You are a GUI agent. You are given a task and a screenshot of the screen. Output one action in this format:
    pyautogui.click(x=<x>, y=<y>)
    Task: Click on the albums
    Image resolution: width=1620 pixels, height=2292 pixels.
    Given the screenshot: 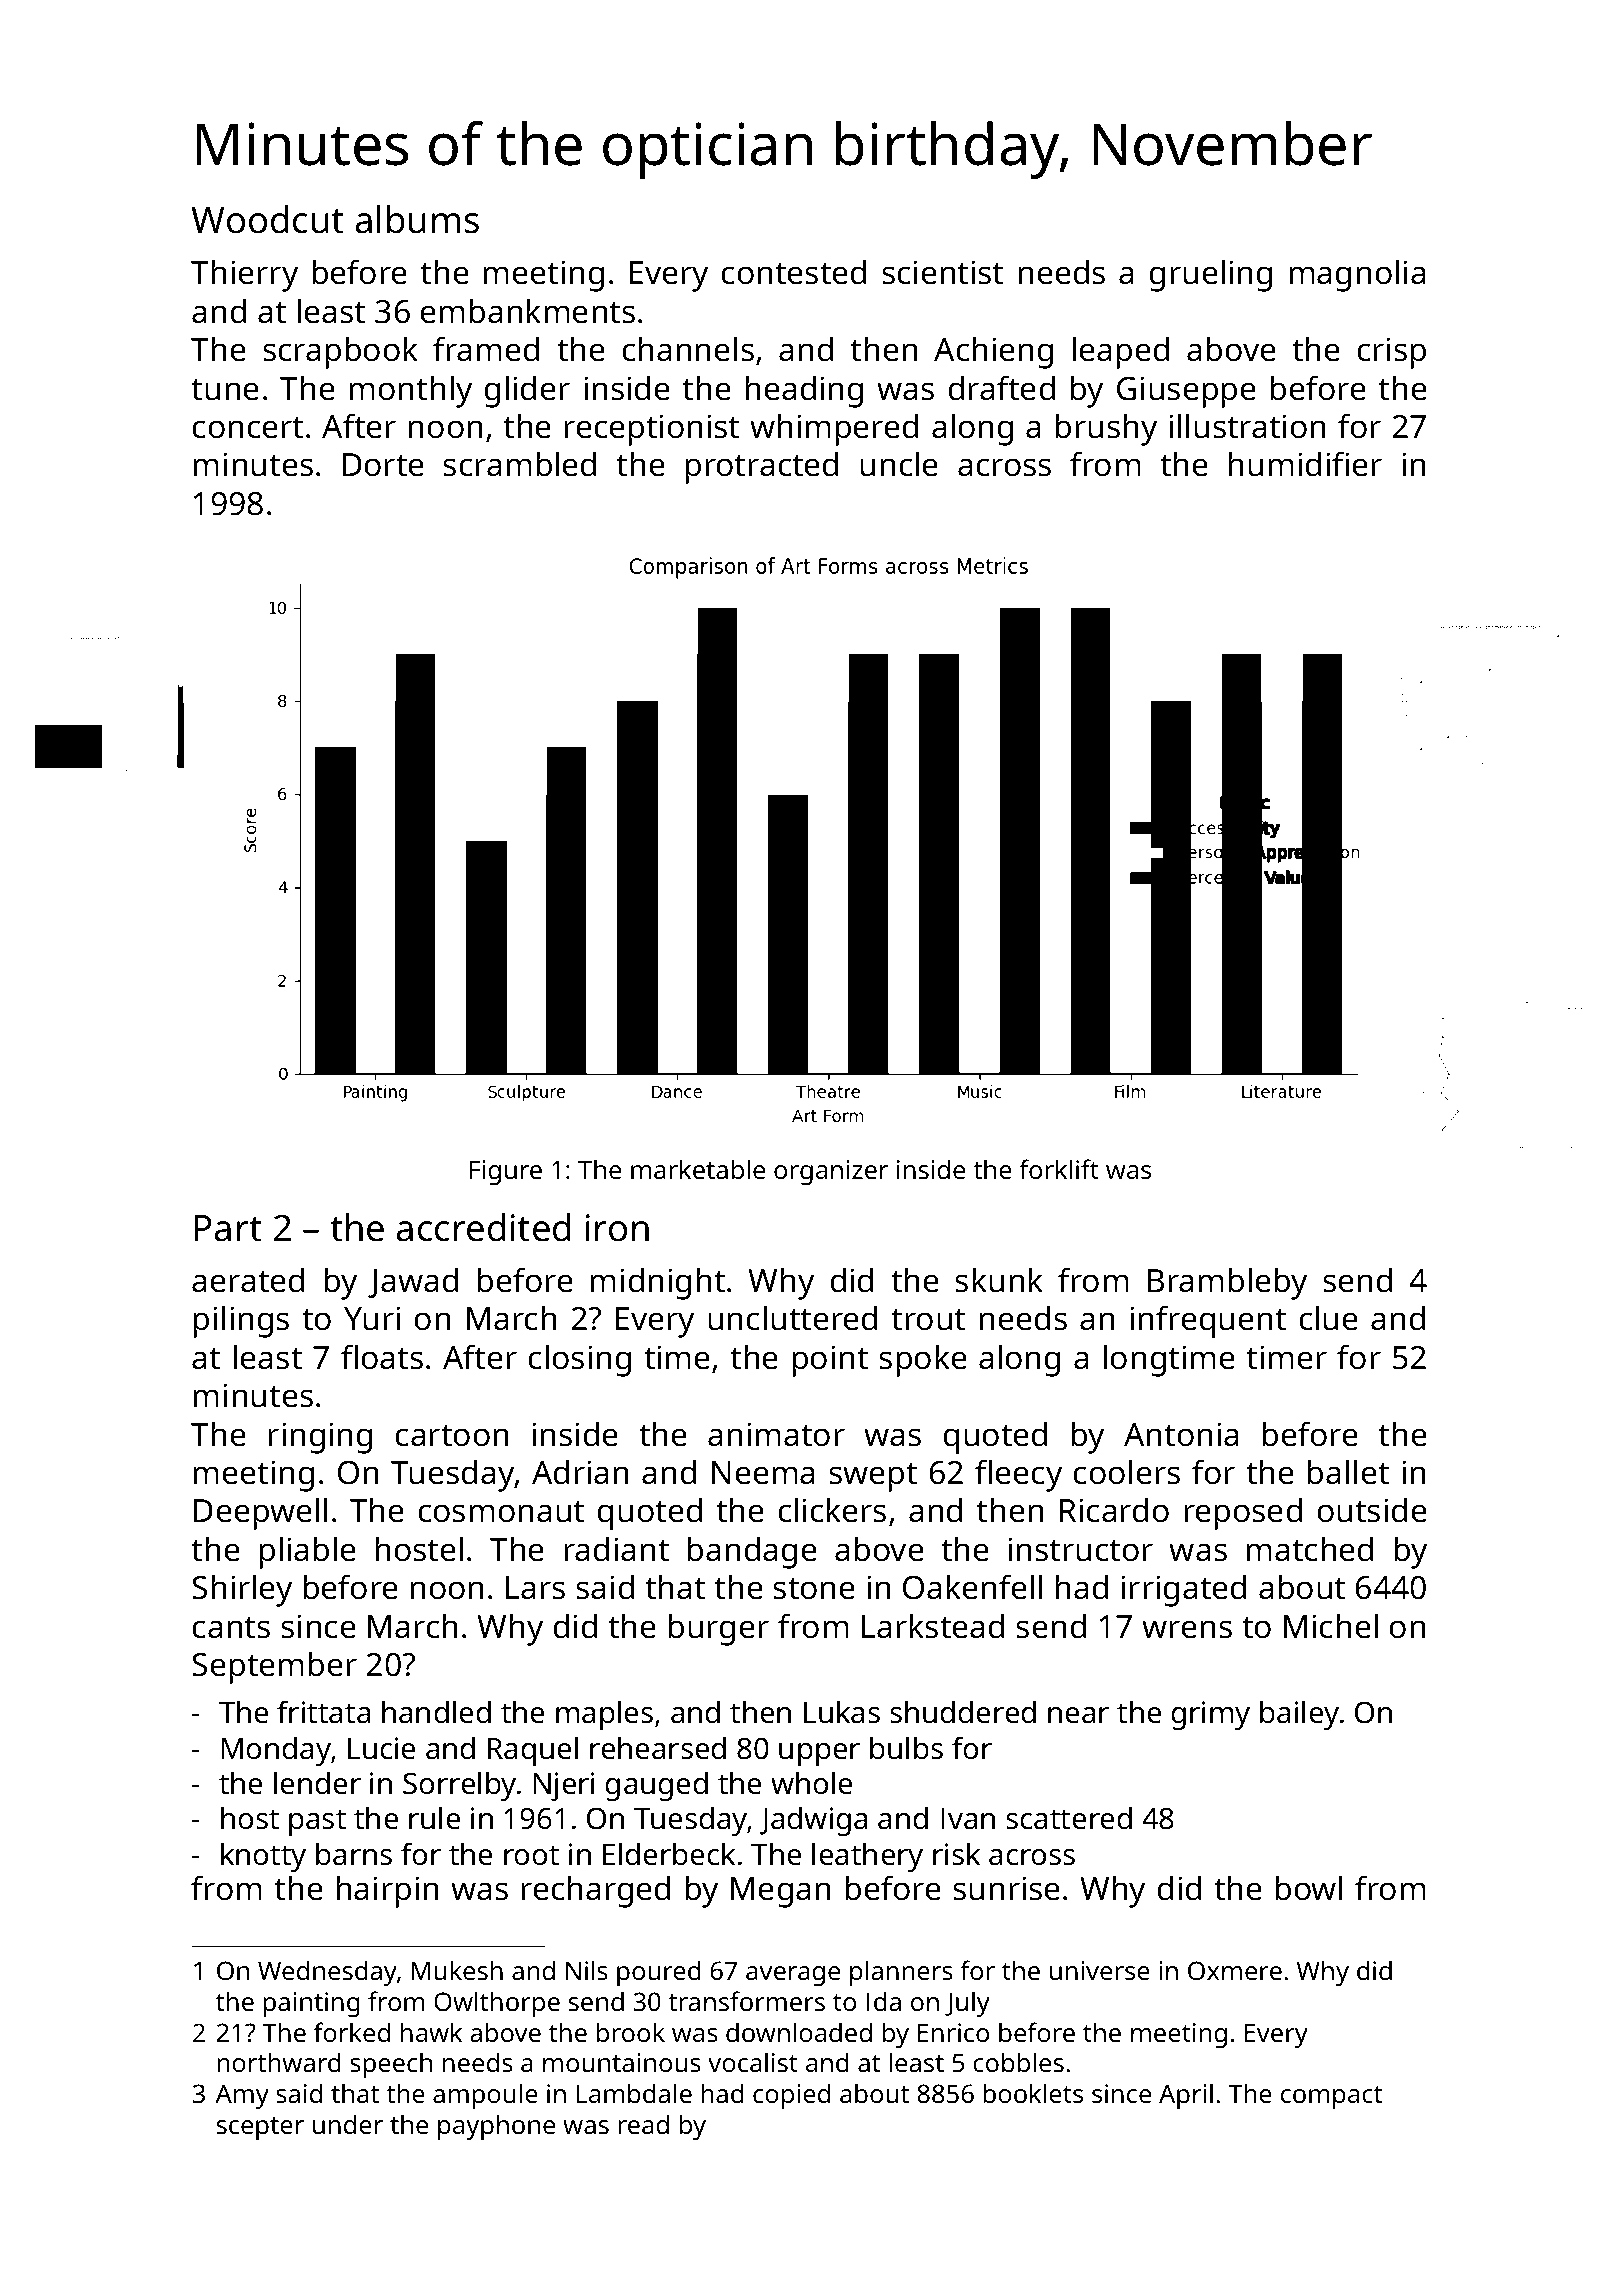 What is the action you would take?
    pyautogui.click(x=417, y=219)
